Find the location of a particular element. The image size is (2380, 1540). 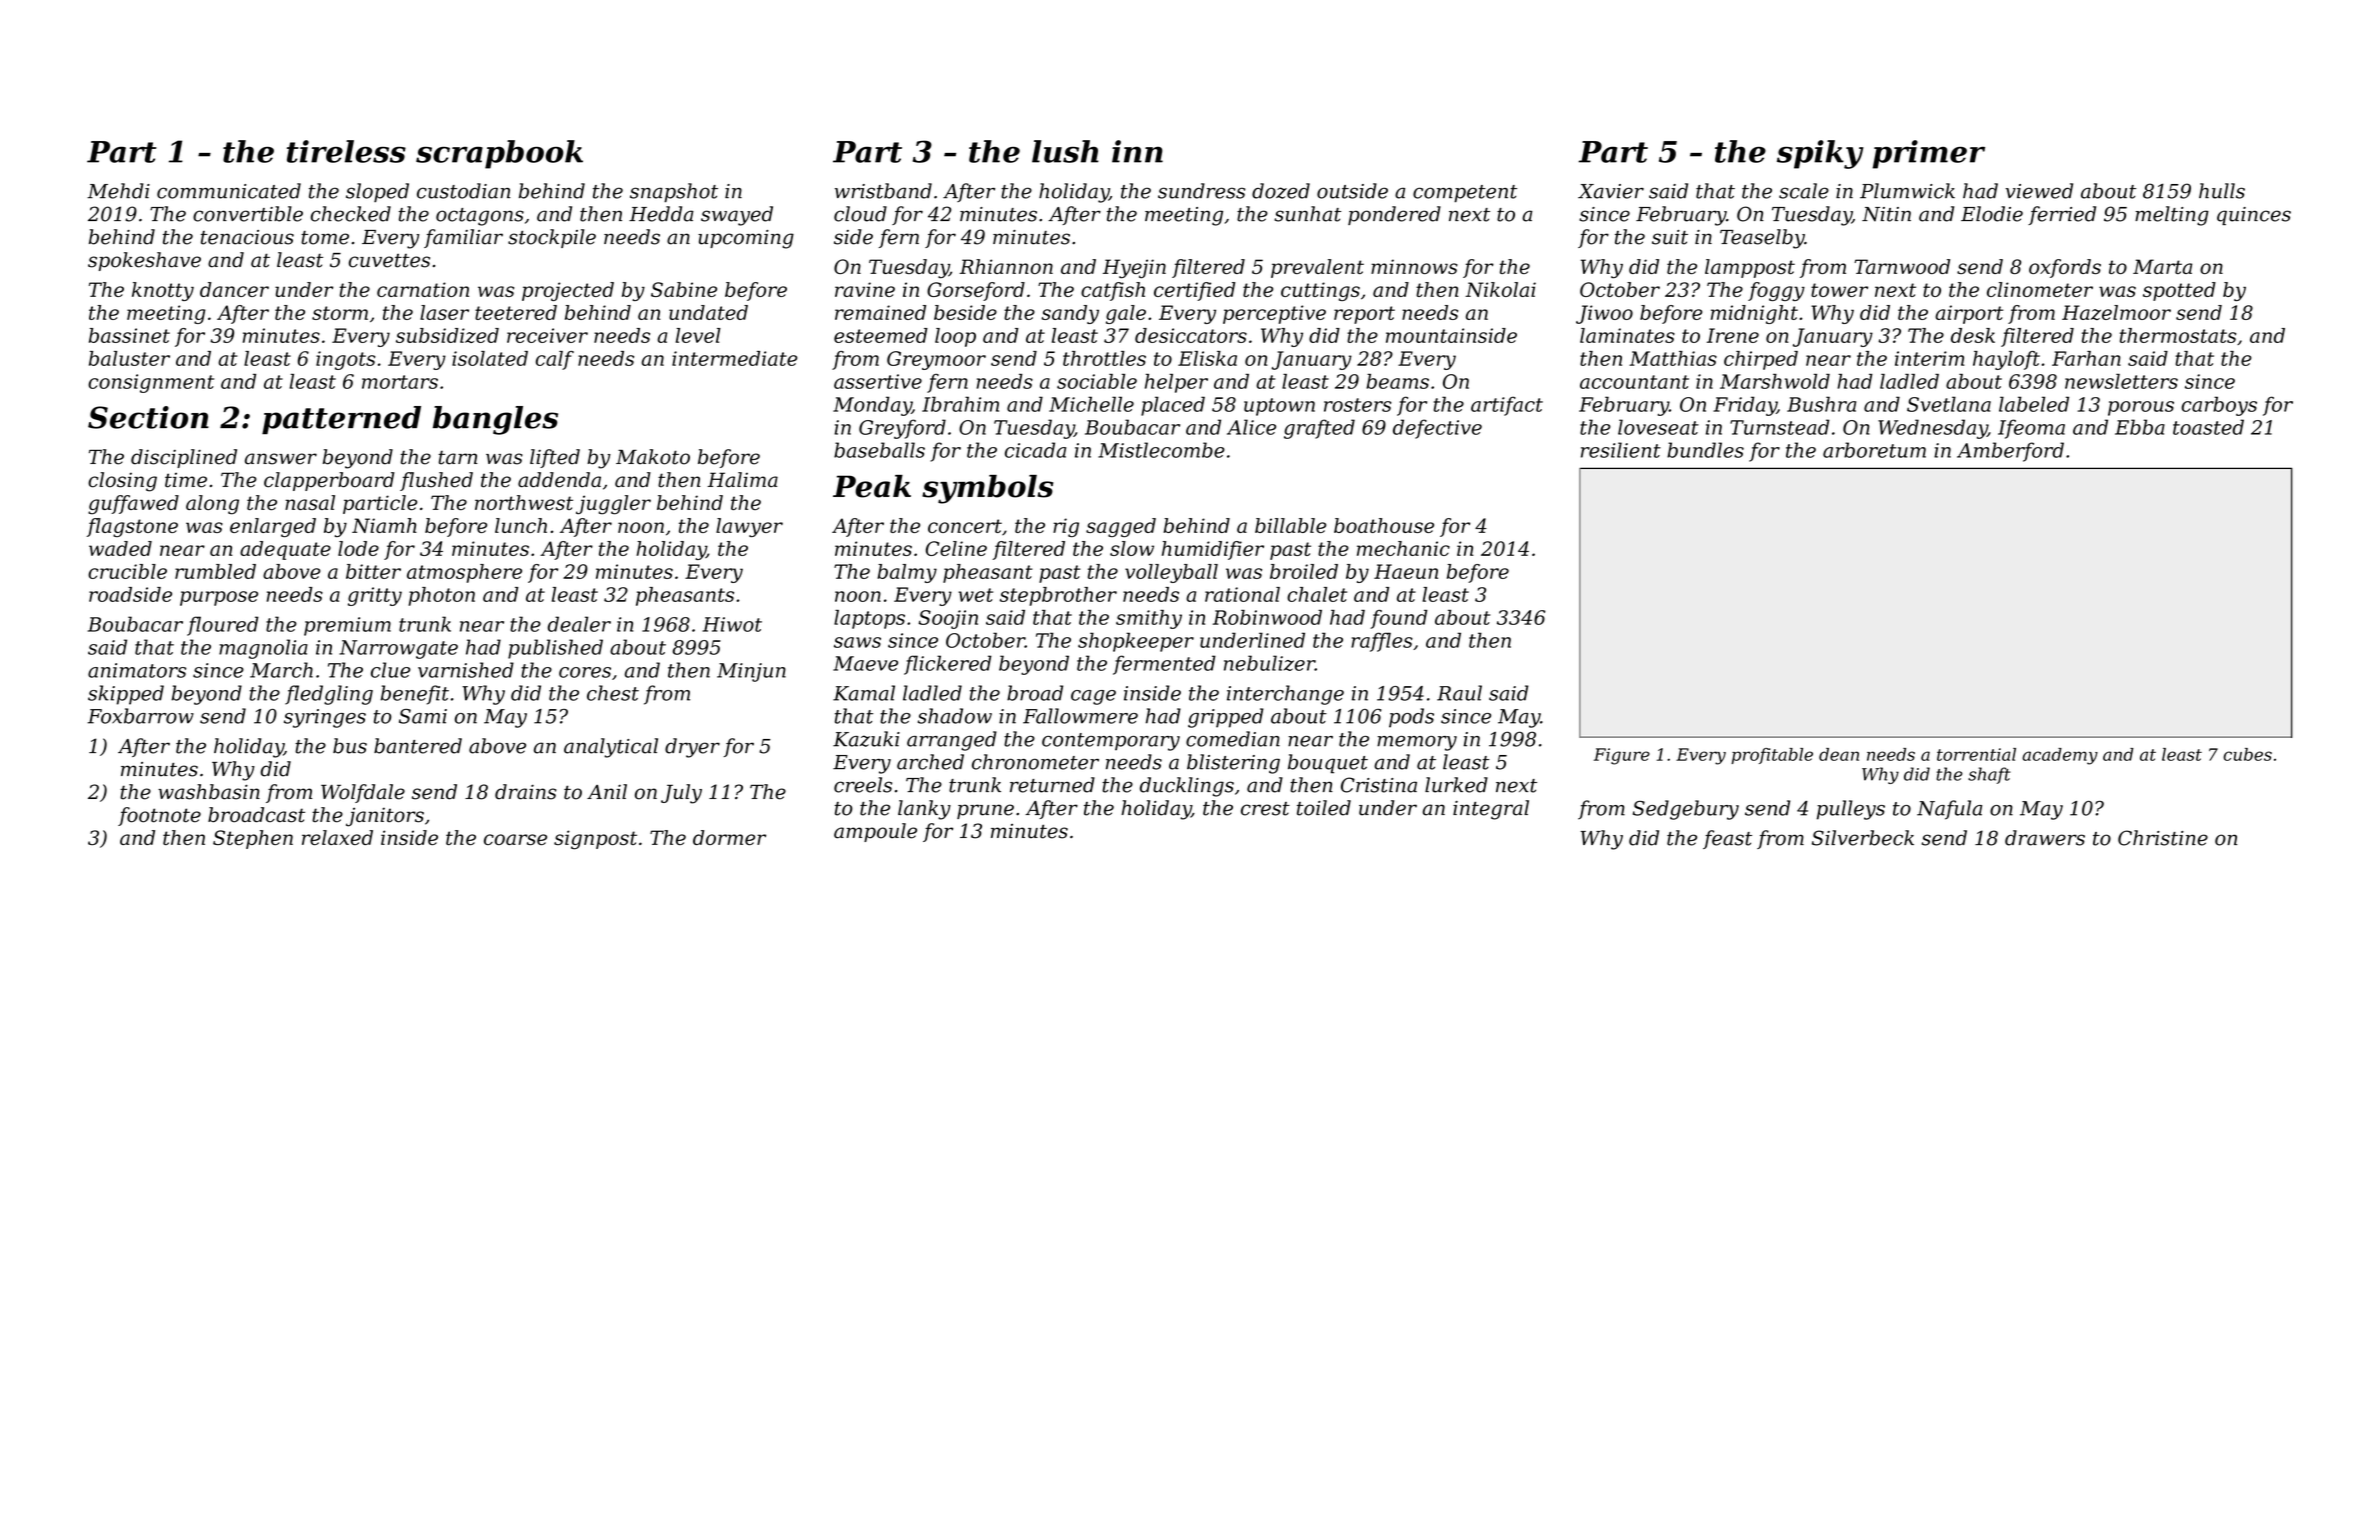

boathouse is located at coordinates (1384, 525).
